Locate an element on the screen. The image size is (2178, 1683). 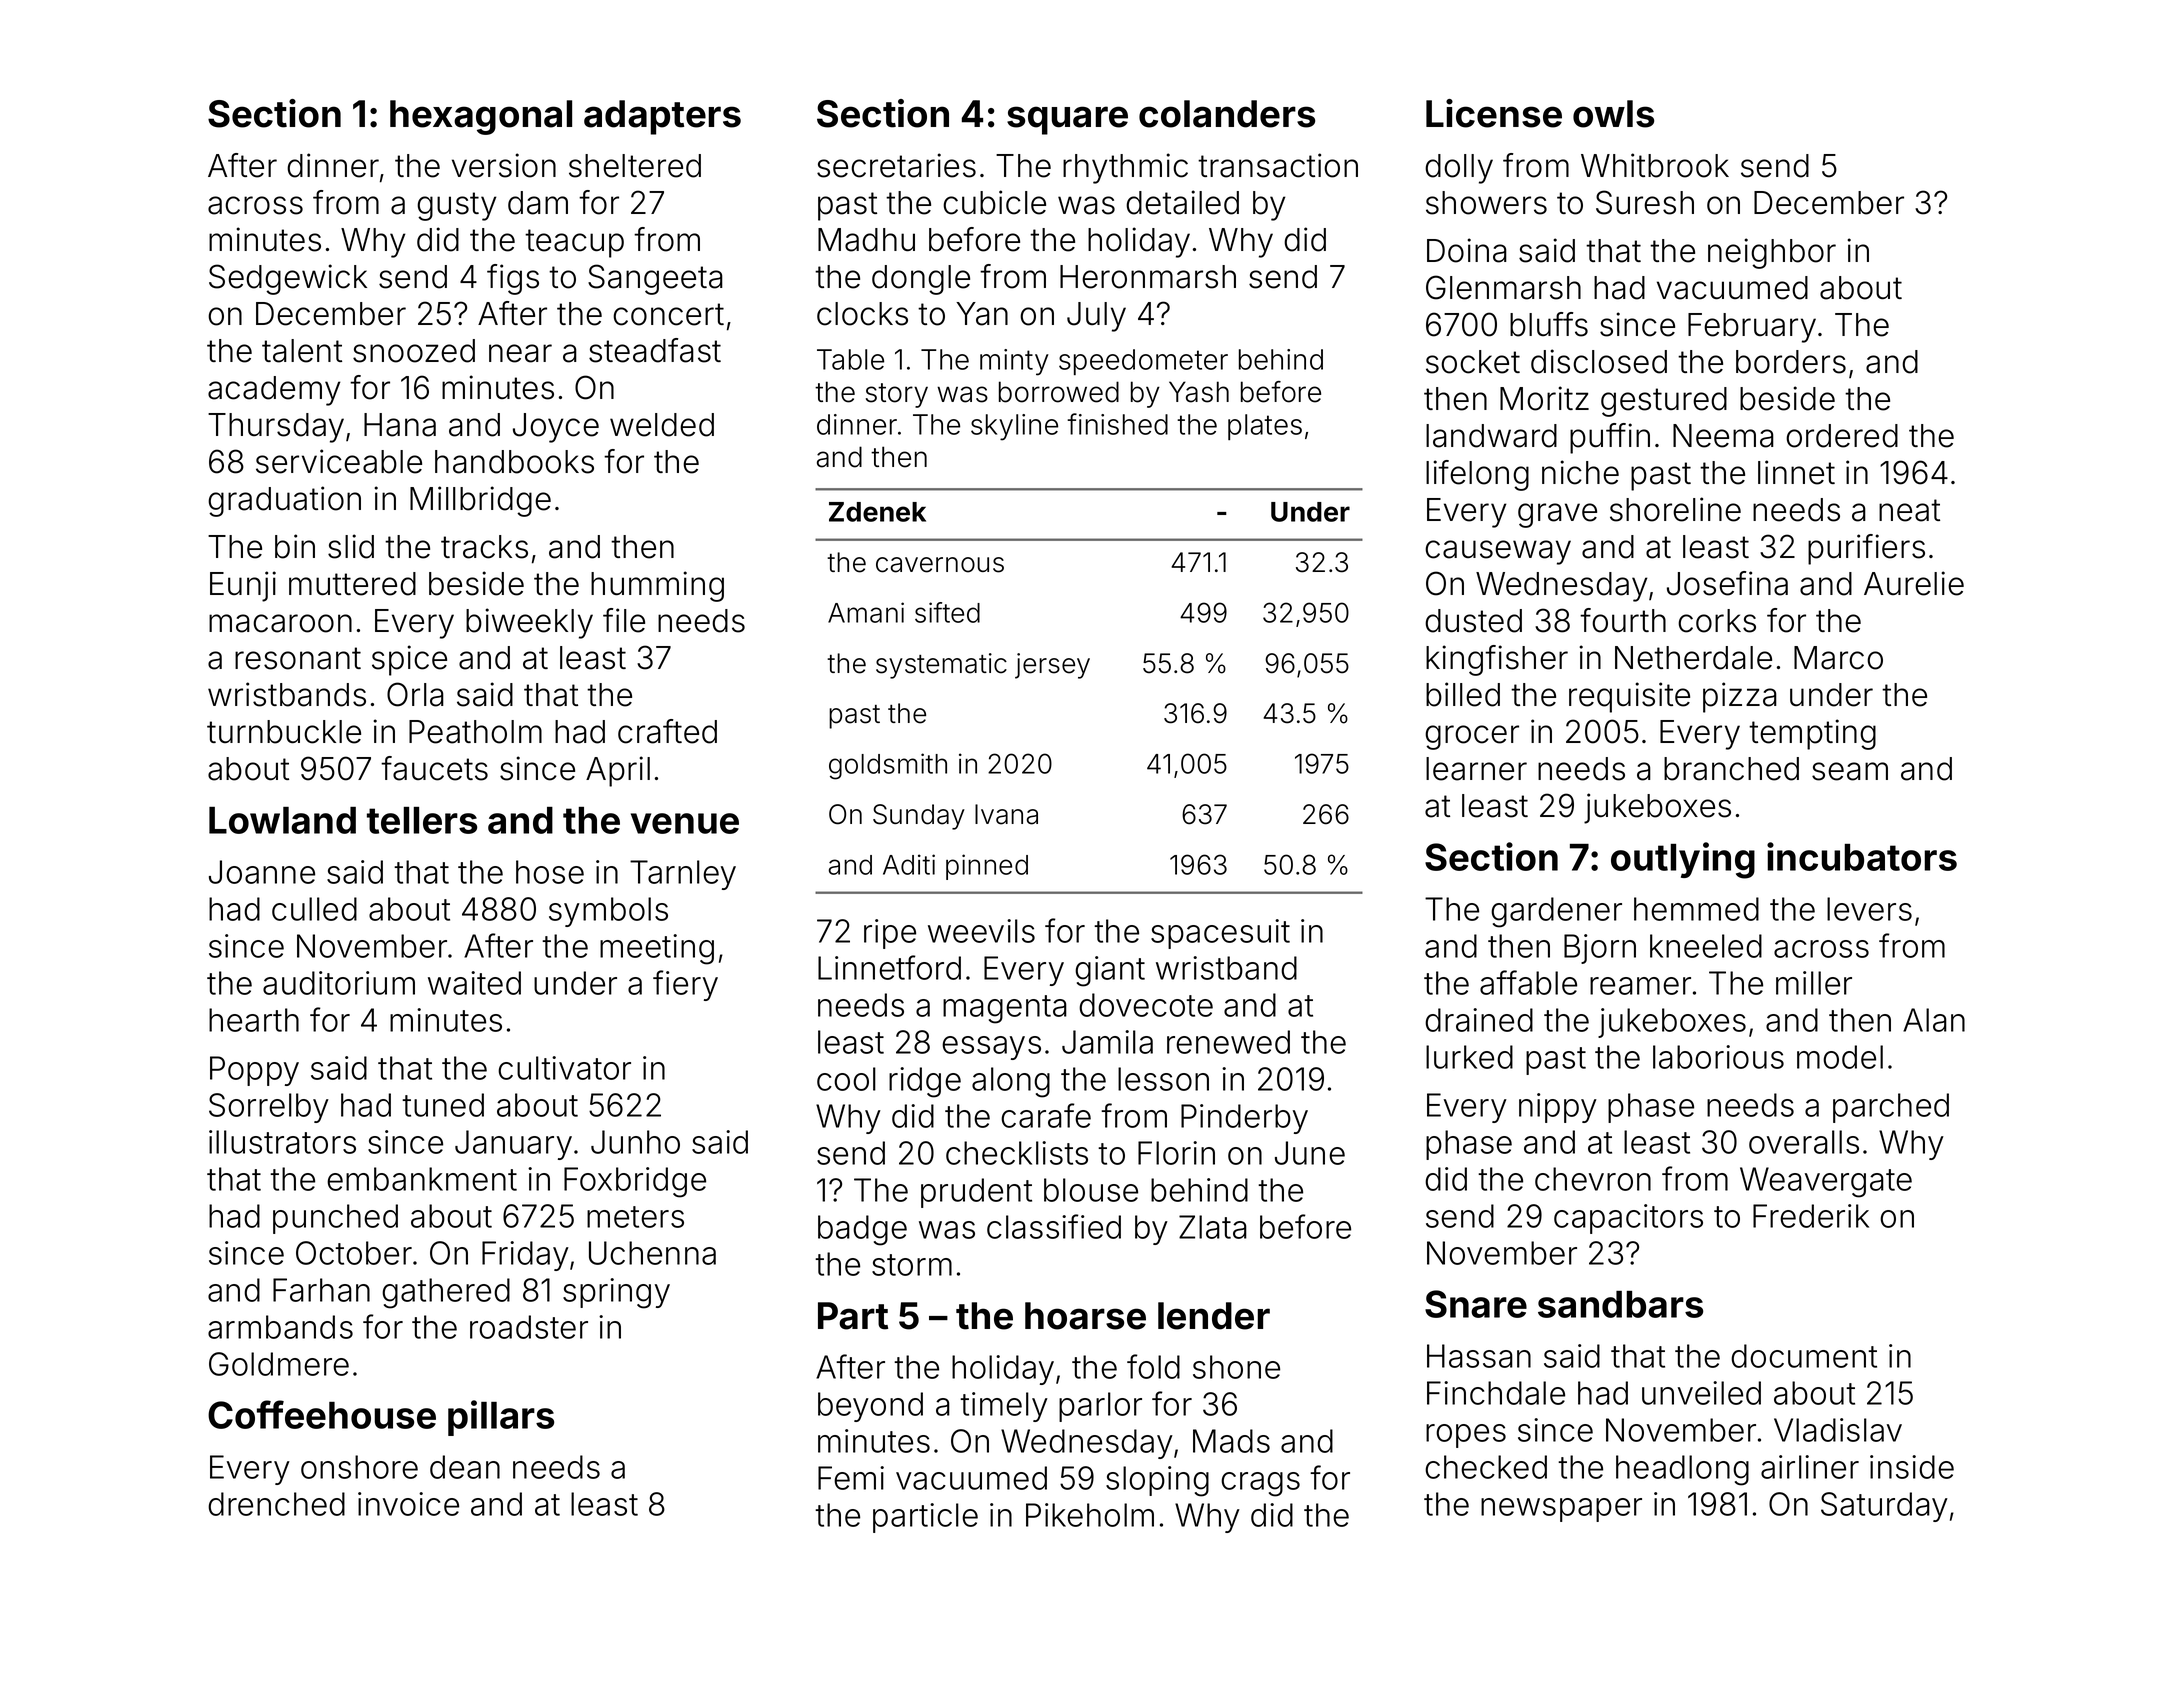
invoice is located at coordinates (408, 1504).
